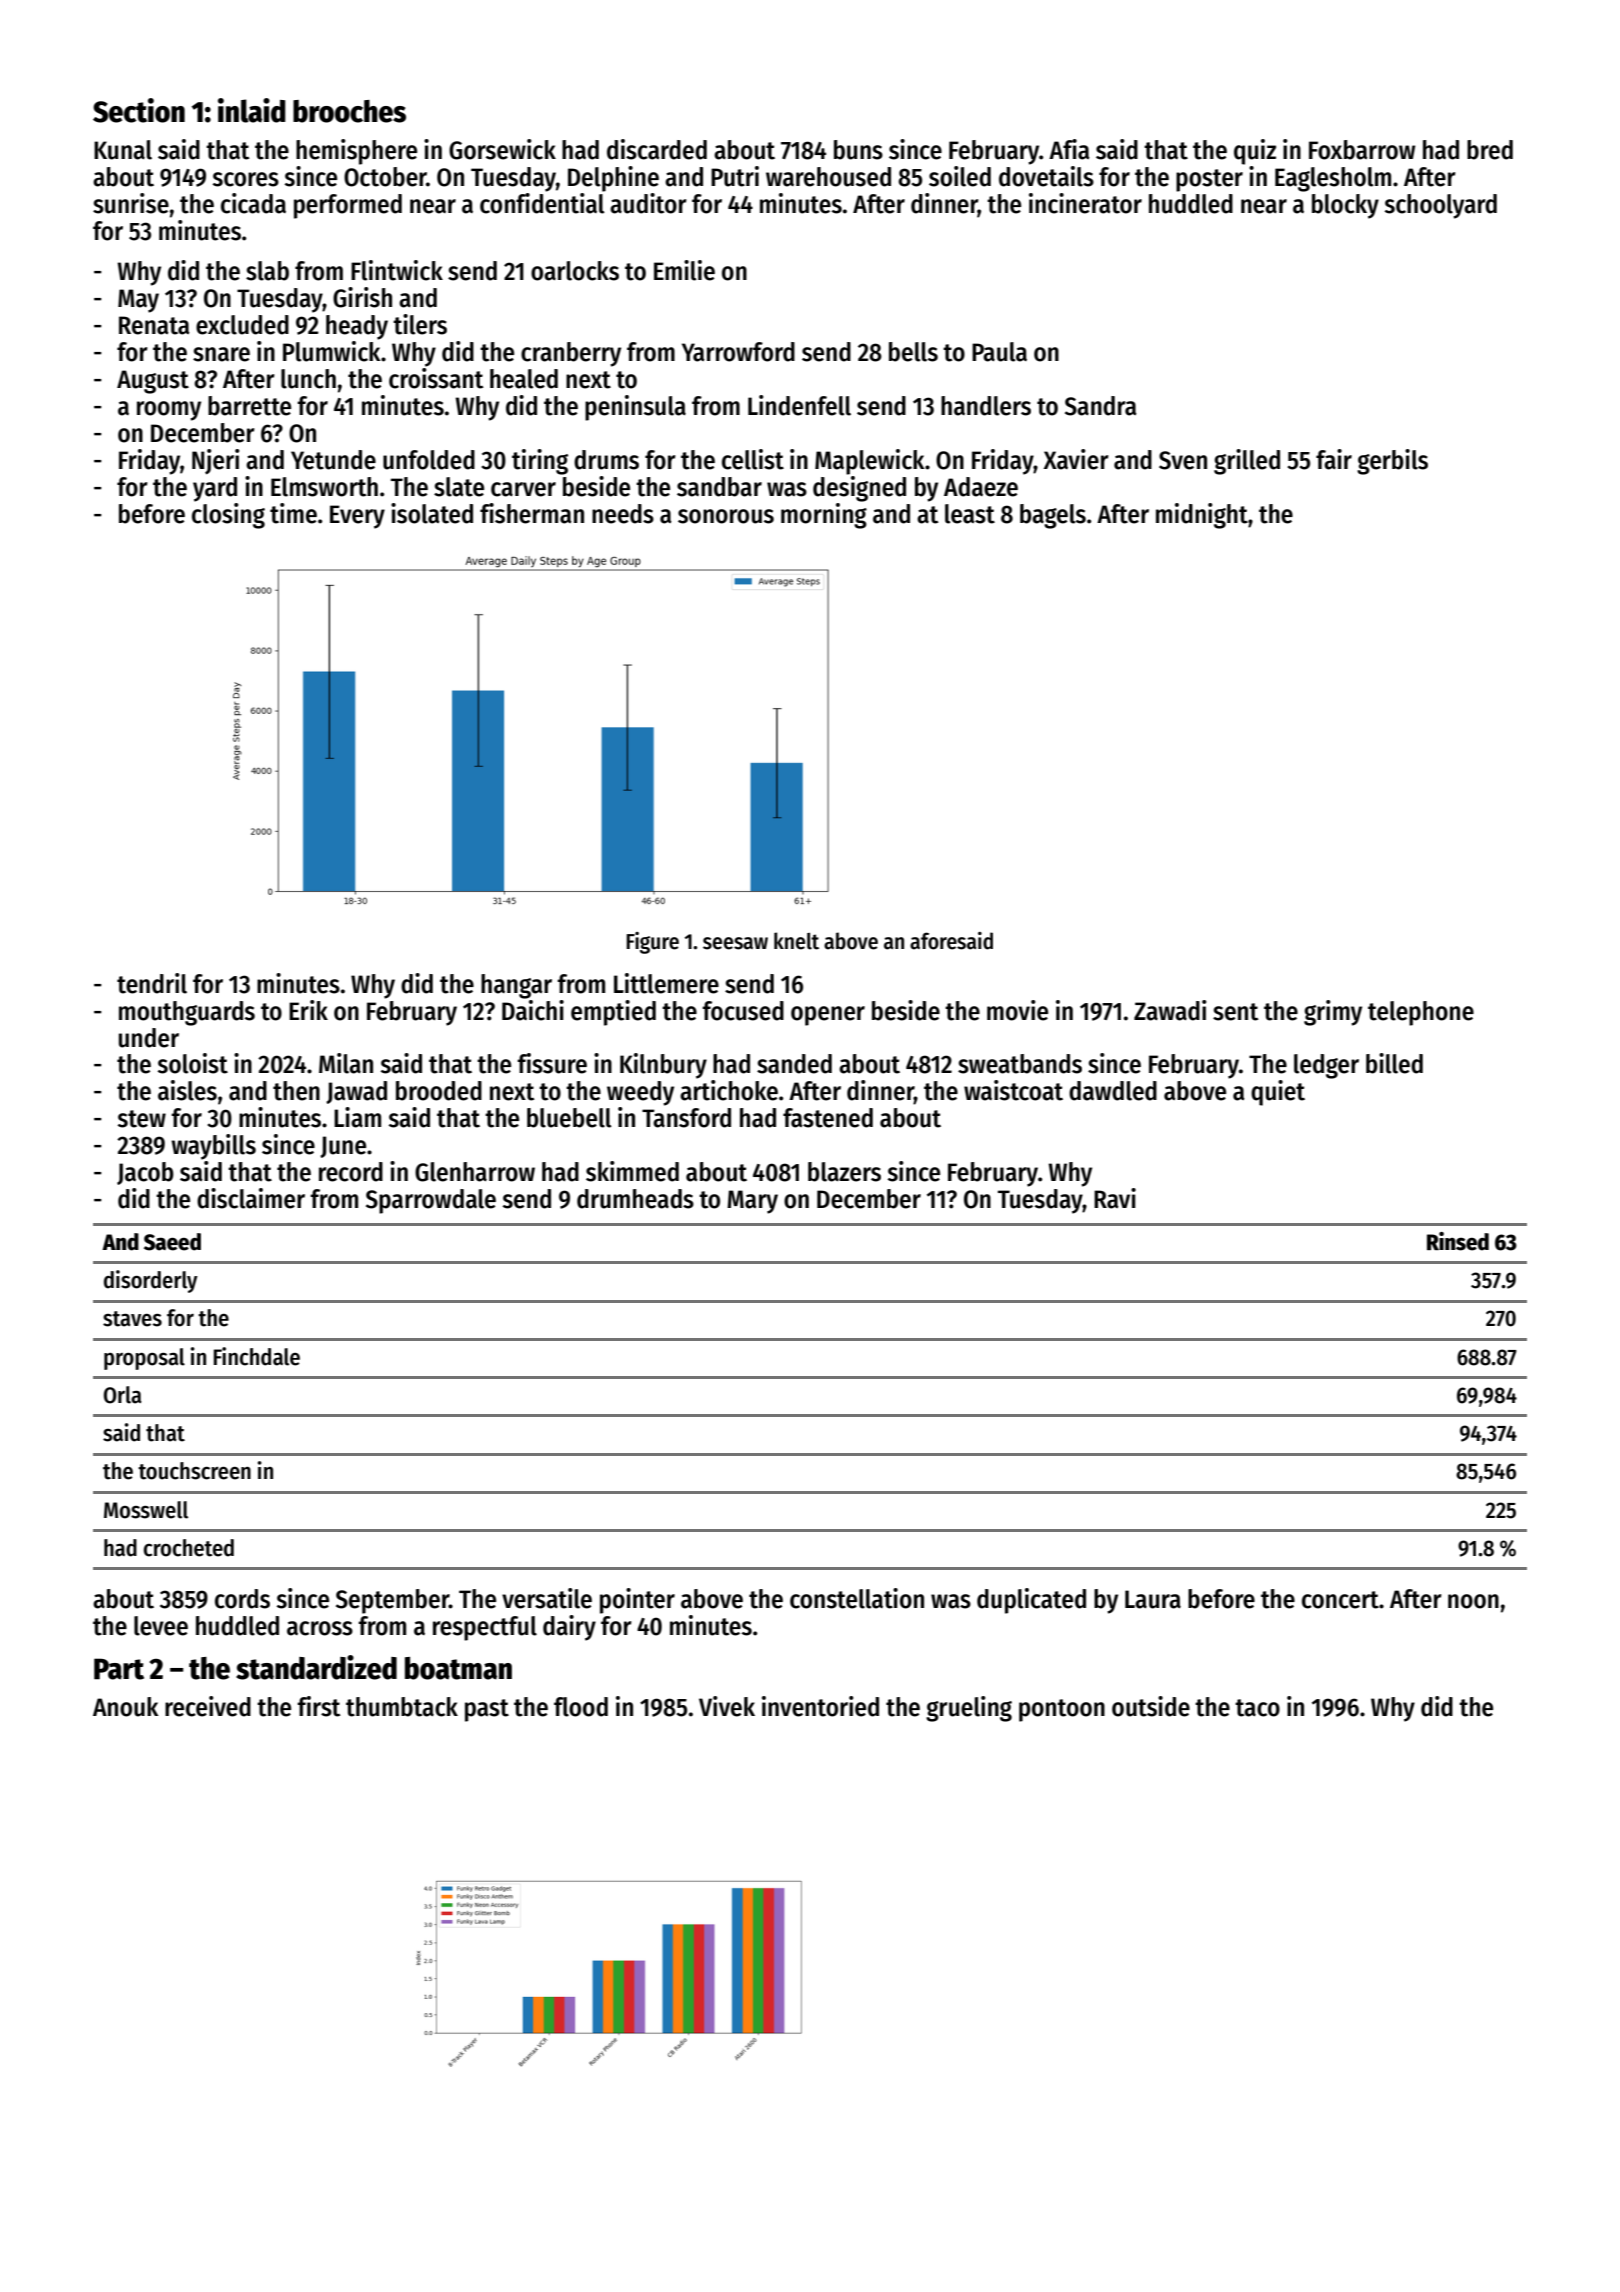  Describe the element at coordinates (242, 1599) in the image. I see `cords` at that location.
